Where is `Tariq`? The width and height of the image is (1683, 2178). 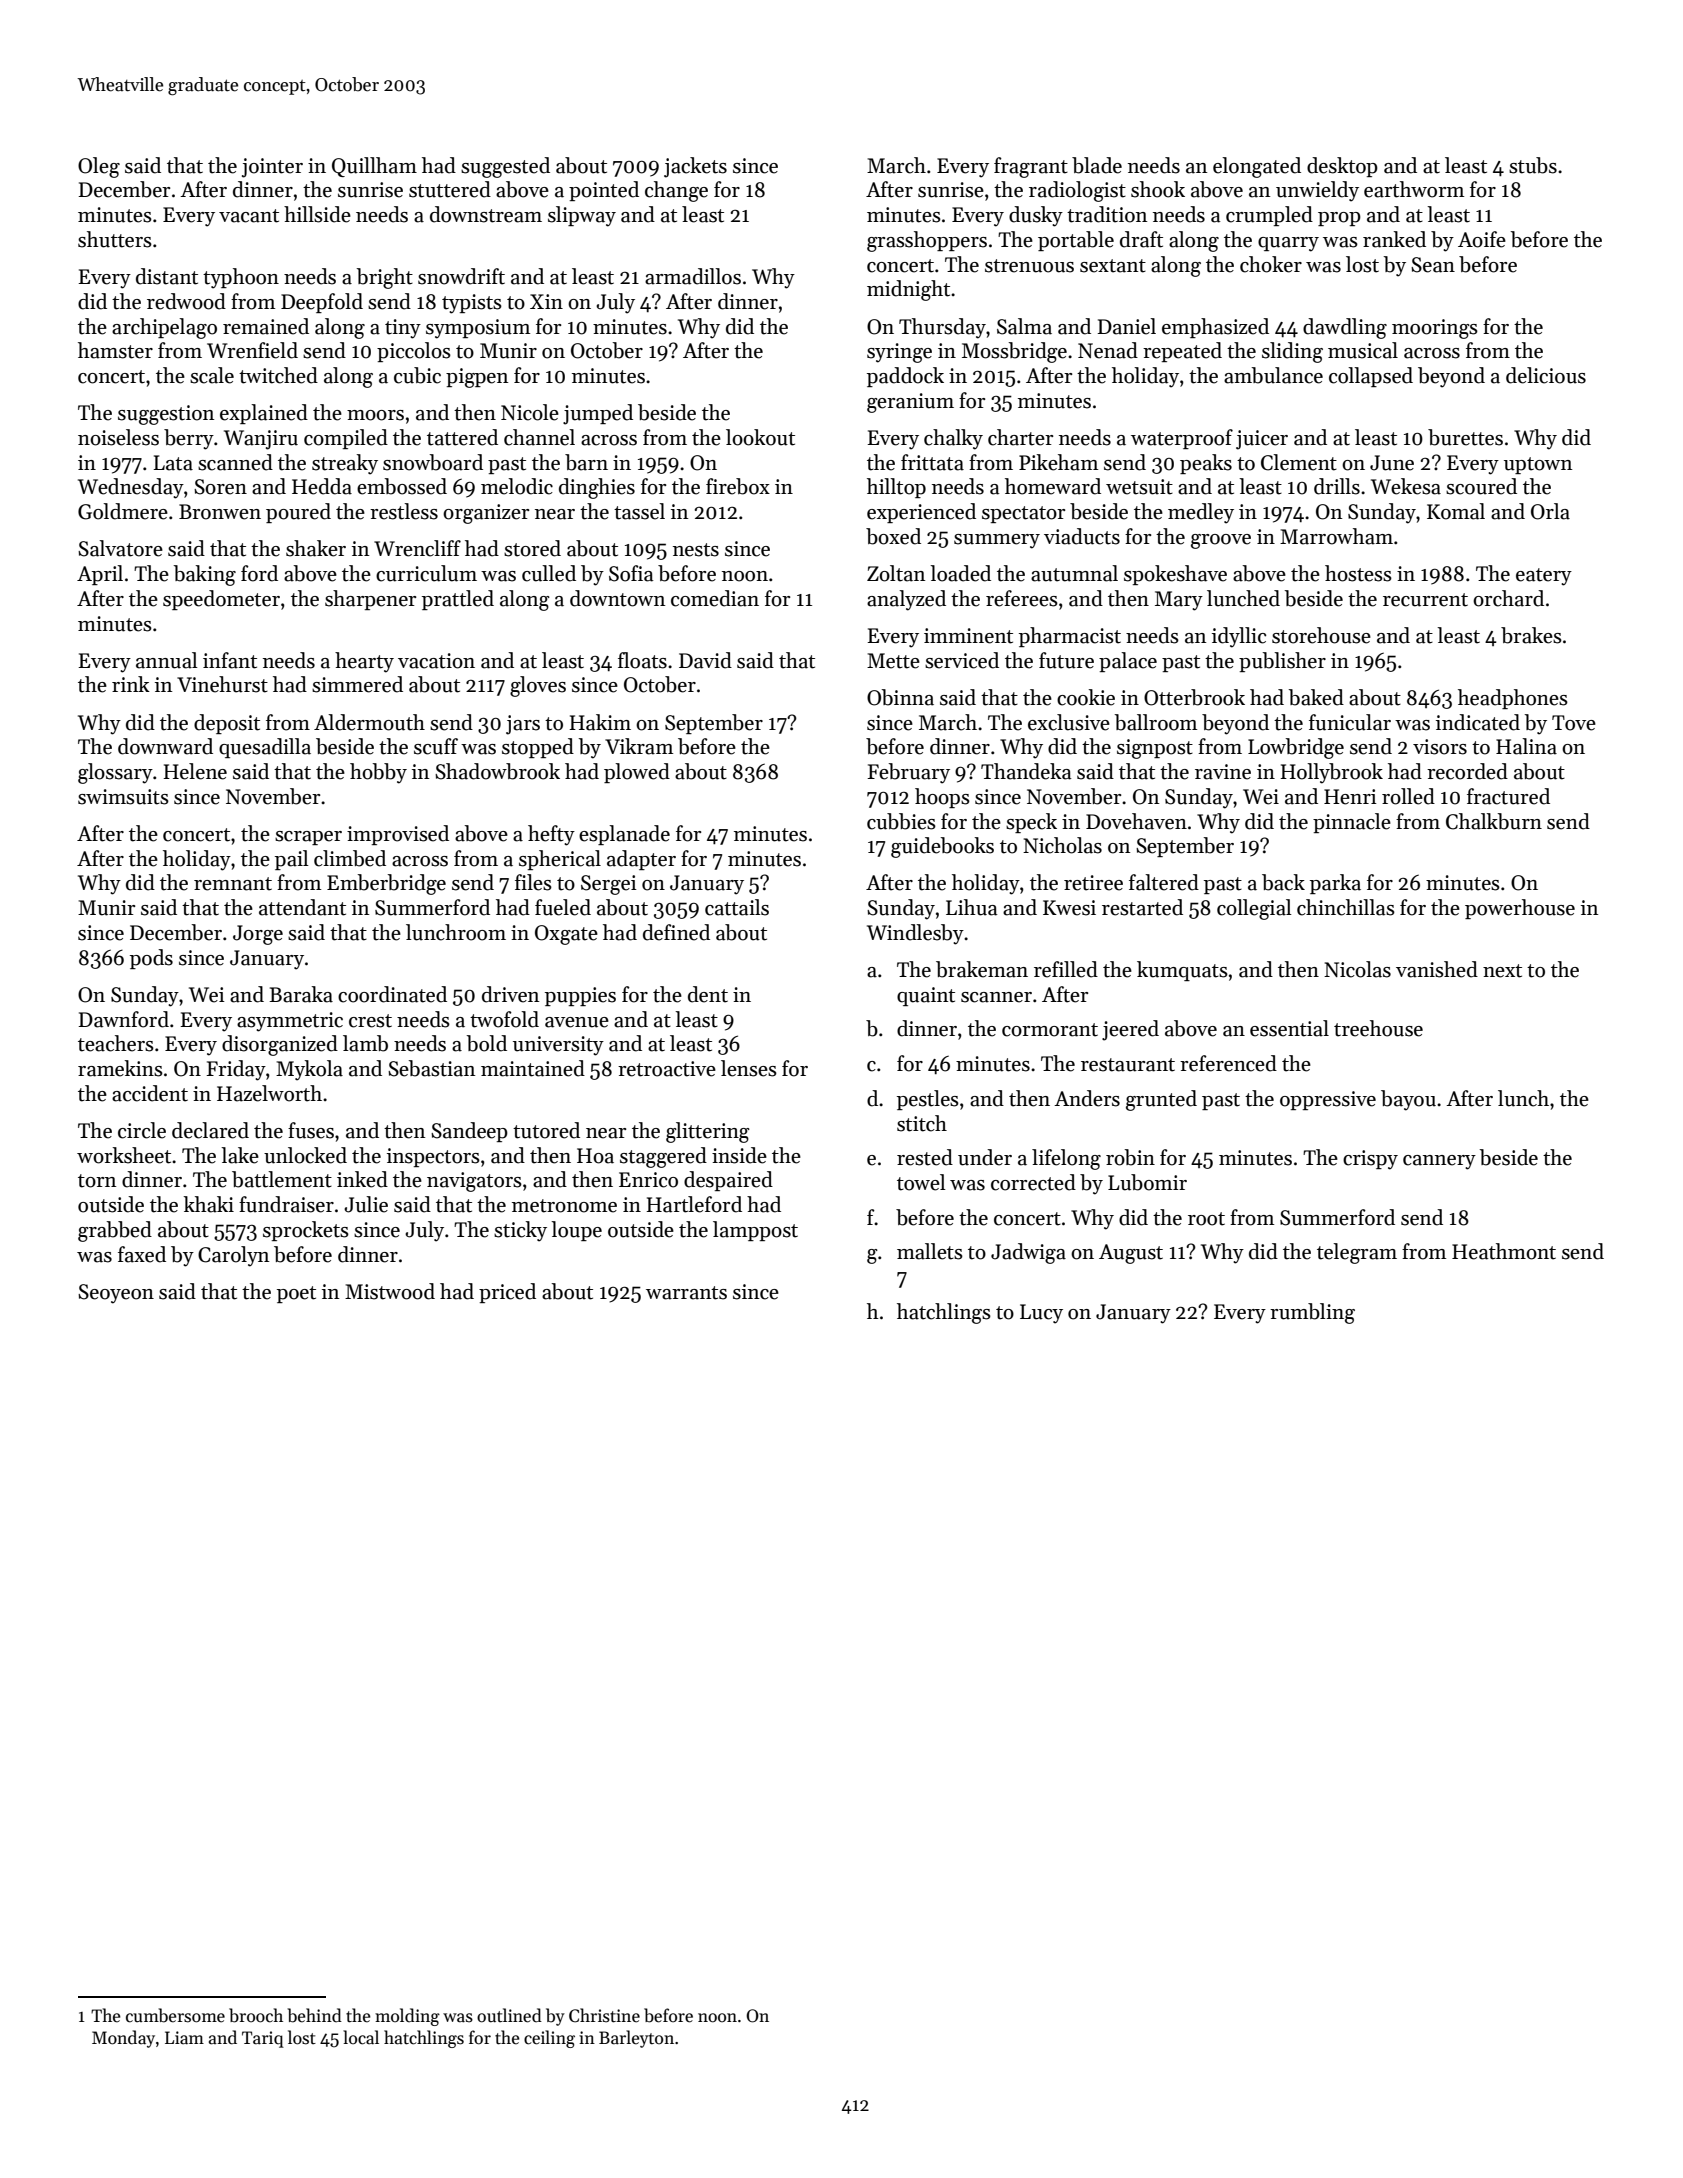 Tariq is located at coordinates (263, 2039).
